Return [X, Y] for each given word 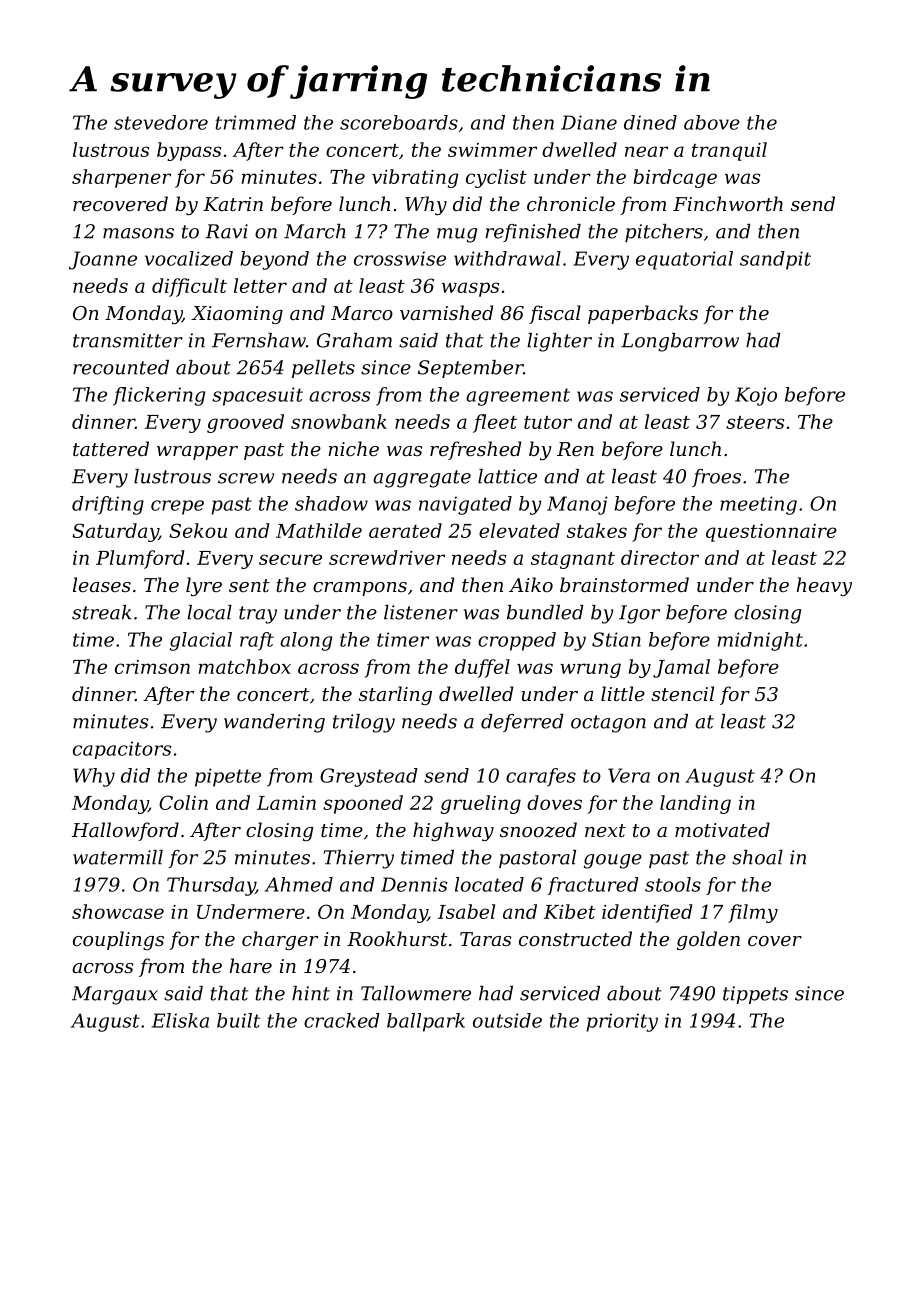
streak [102, 612]
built [238, 1020]
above [712, 122]
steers [755, 422]
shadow [331, 503]
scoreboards [399, 122]
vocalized [189, 258]
